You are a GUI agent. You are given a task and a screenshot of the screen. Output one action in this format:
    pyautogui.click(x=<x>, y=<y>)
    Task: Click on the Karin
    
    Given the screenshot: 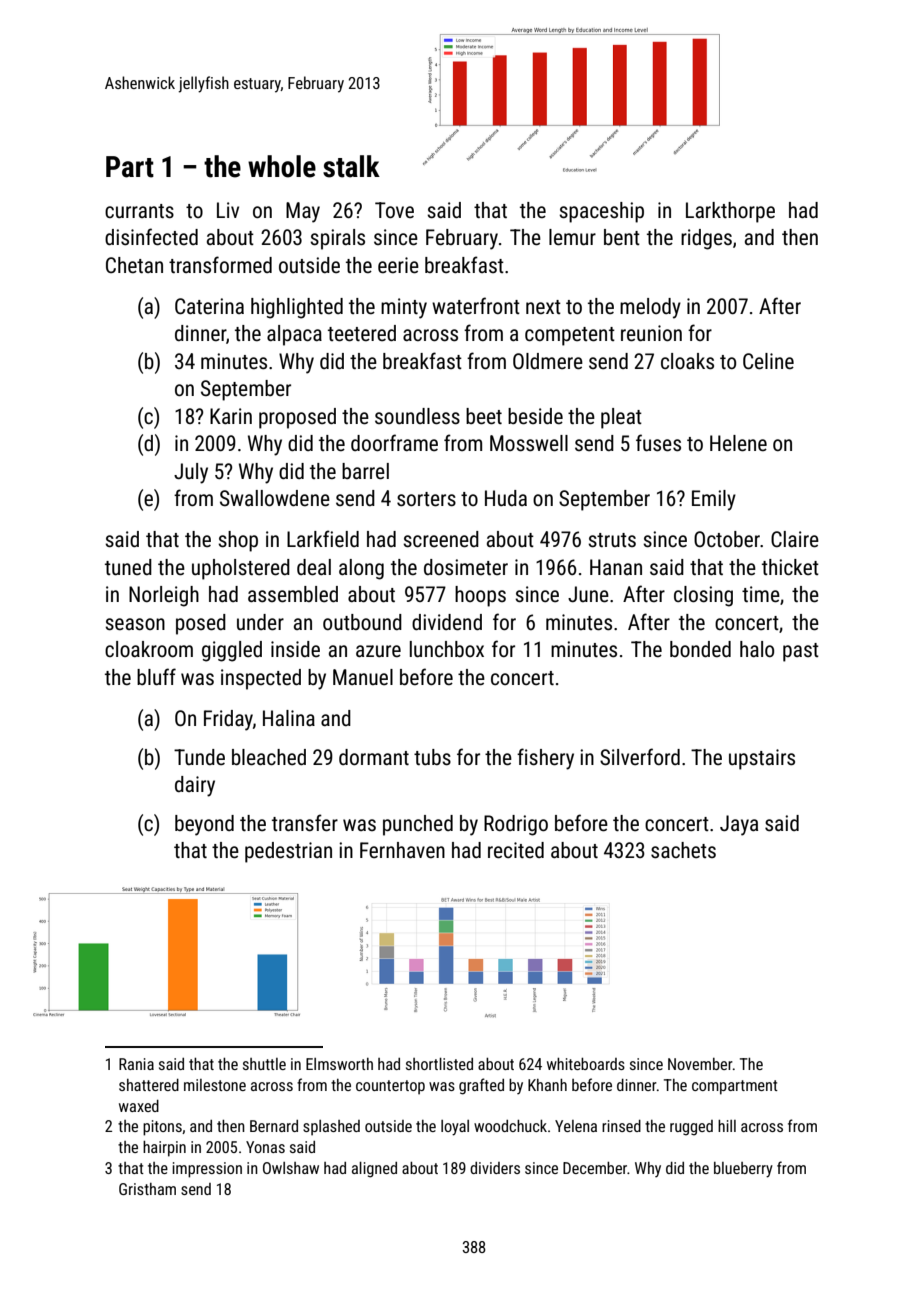 What is the action you would take?
    pyautogui.click(x=231, y=416)
